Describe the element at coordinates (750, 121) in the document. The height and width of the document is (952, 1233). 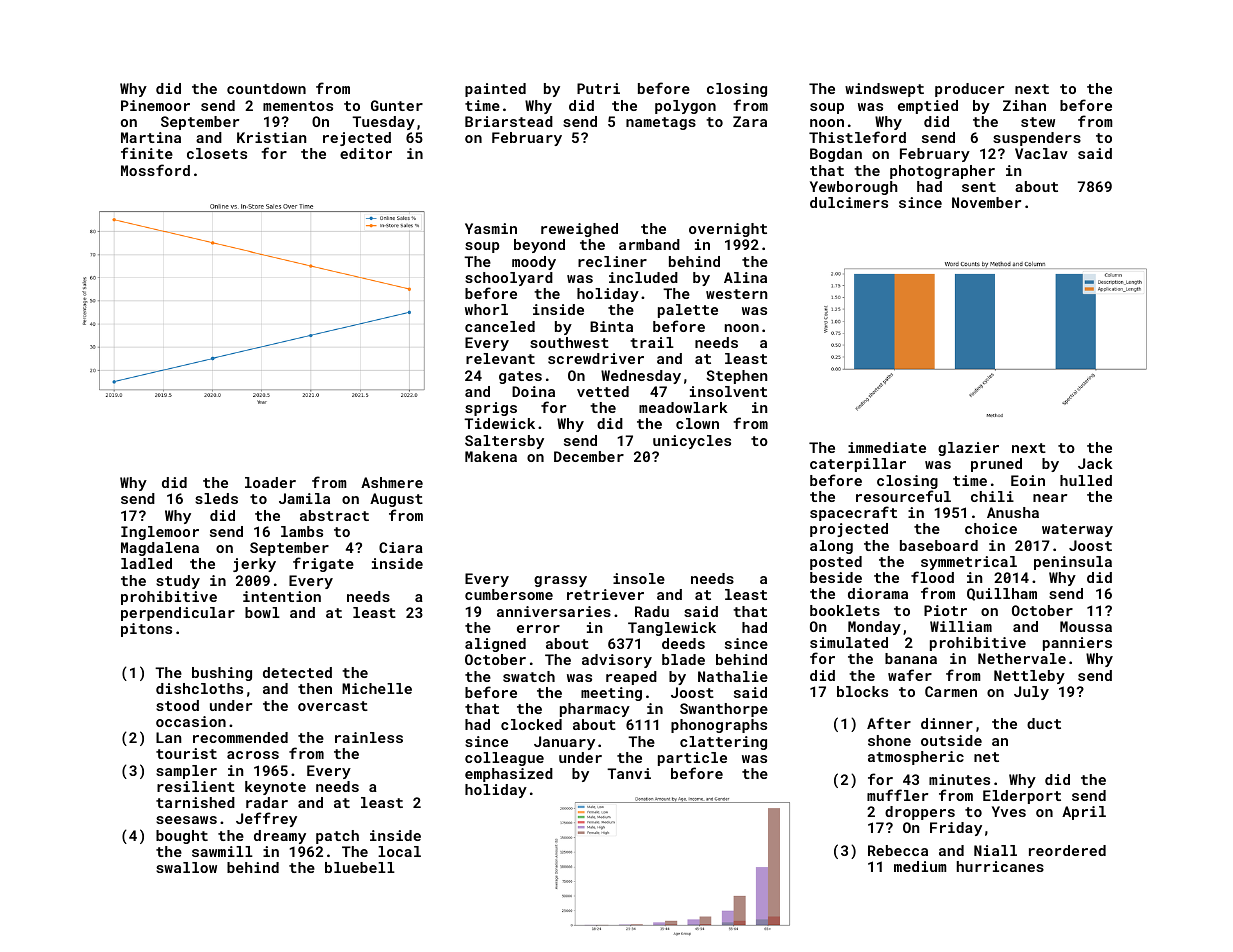
I see `Zara` at that location.
